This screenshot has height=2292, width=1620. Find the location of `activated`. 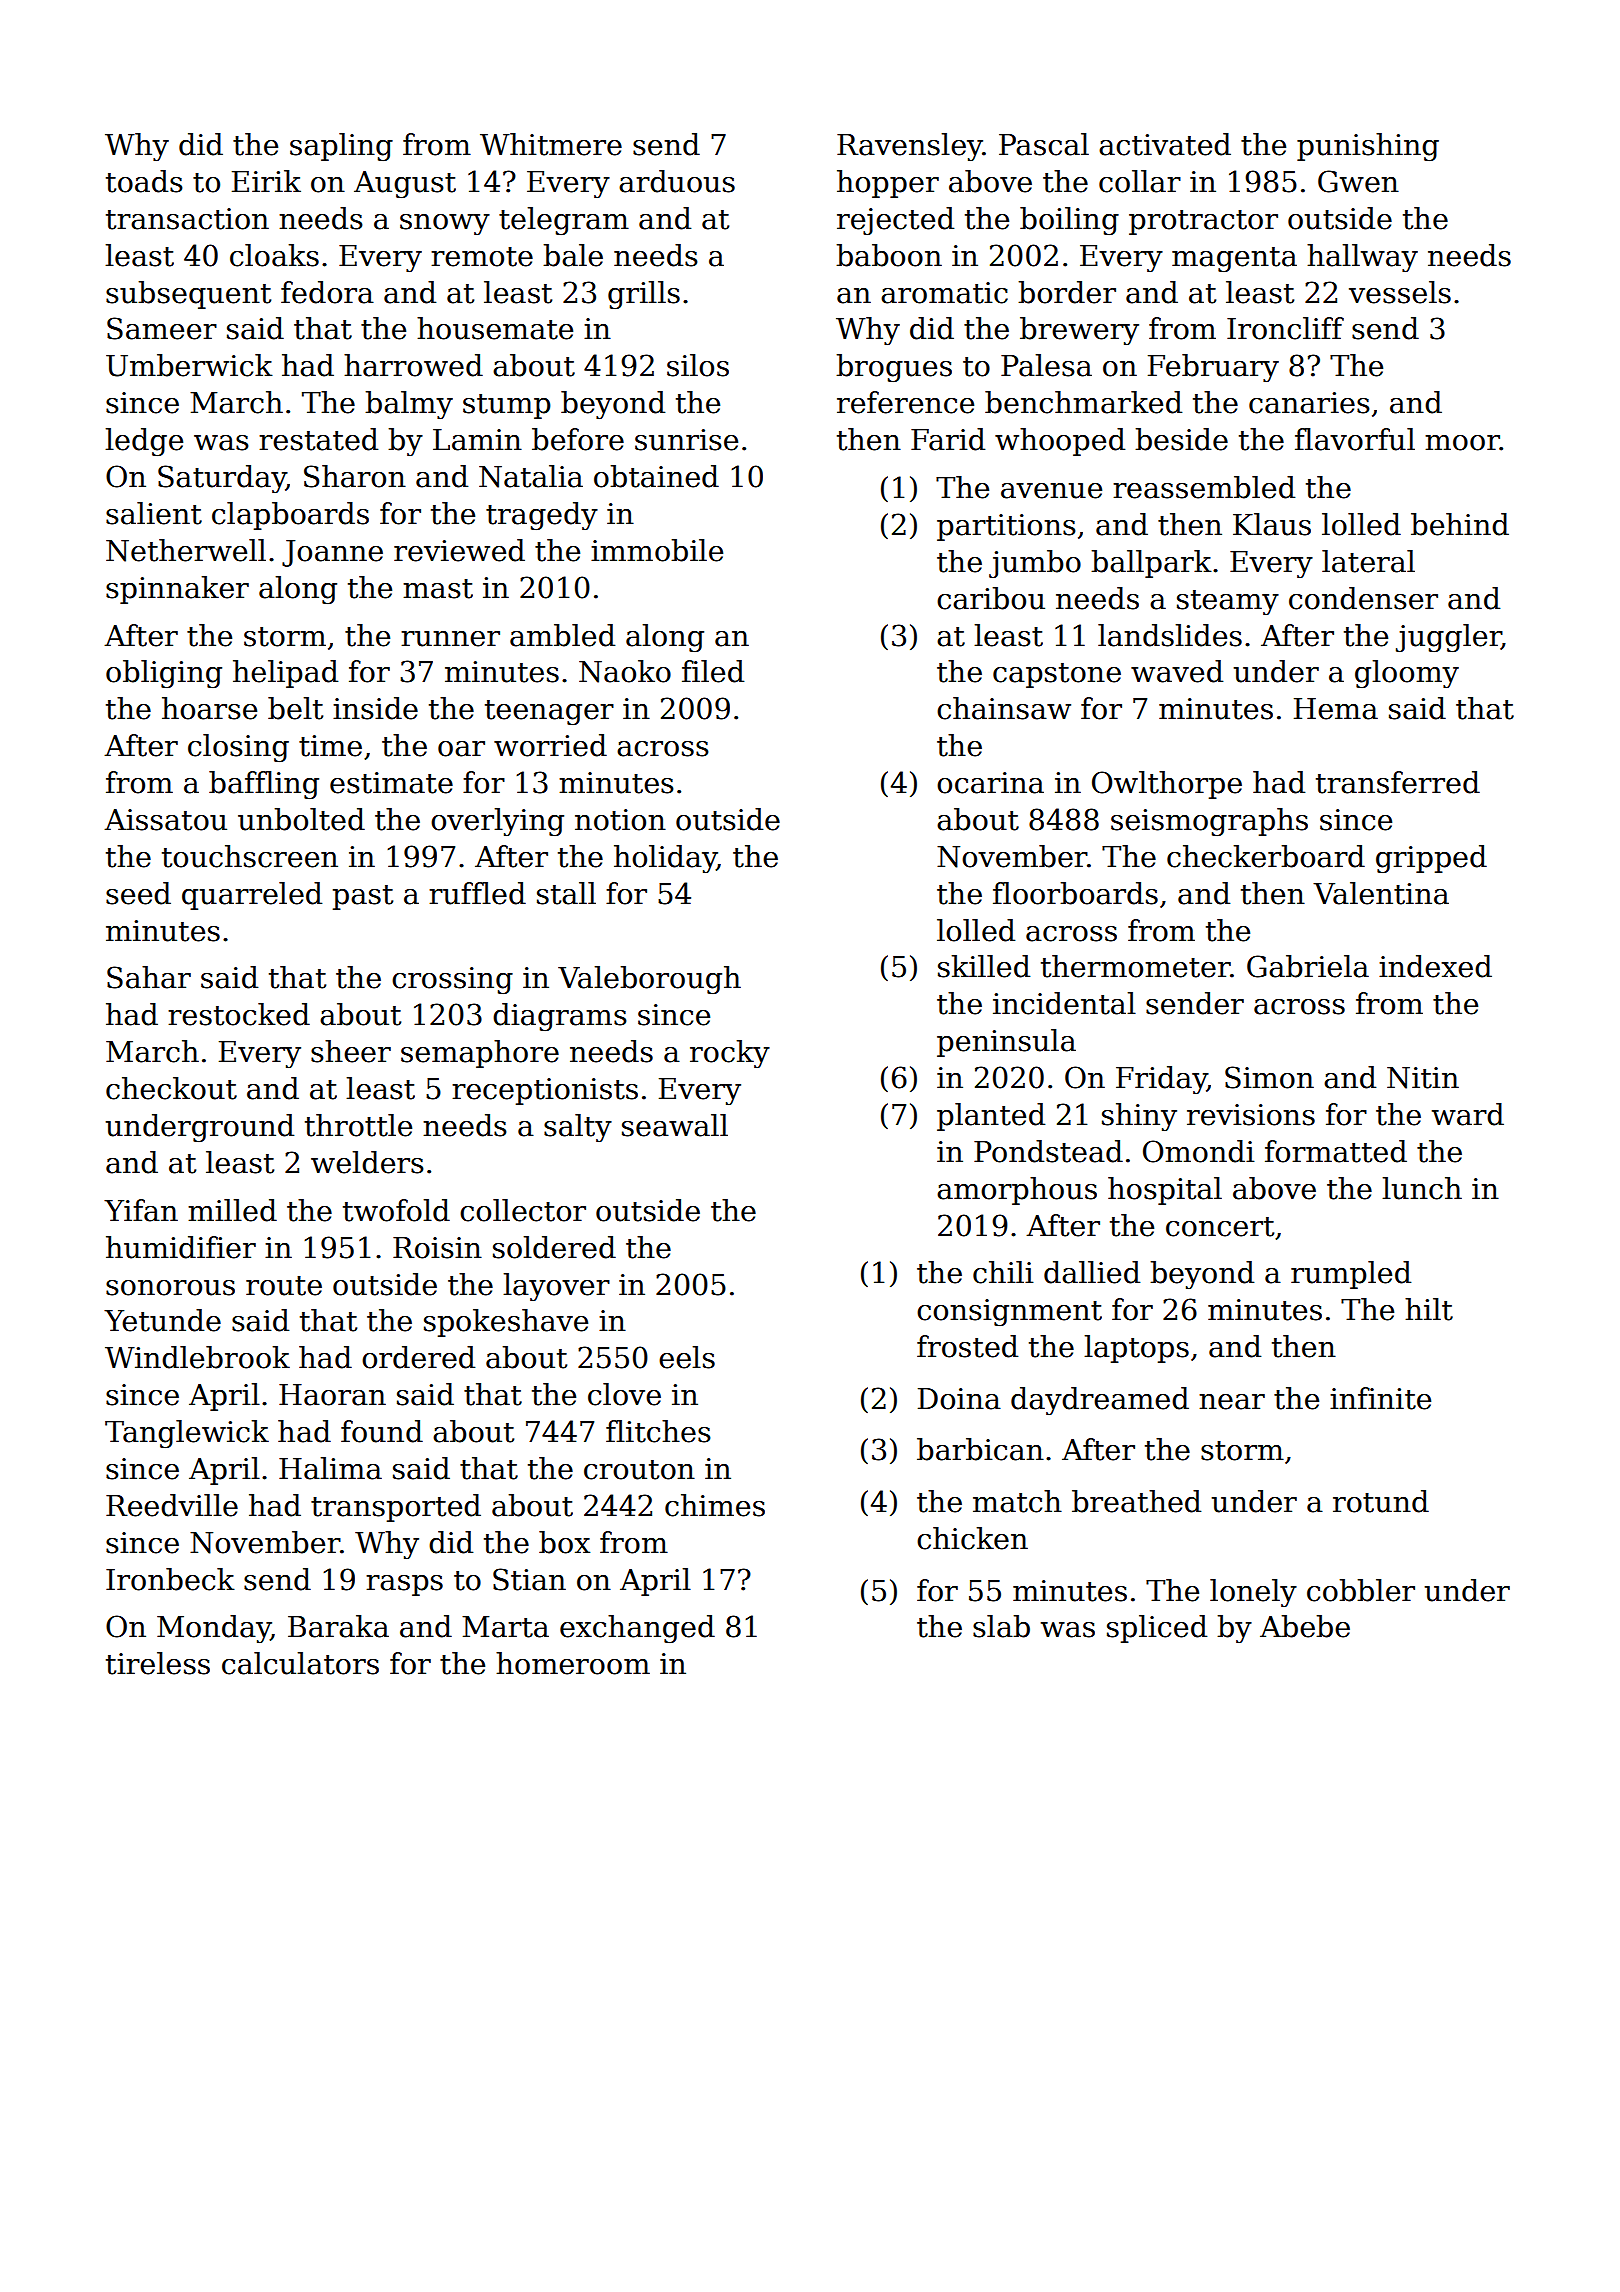

activated is located at coordinates (1165, 144).
